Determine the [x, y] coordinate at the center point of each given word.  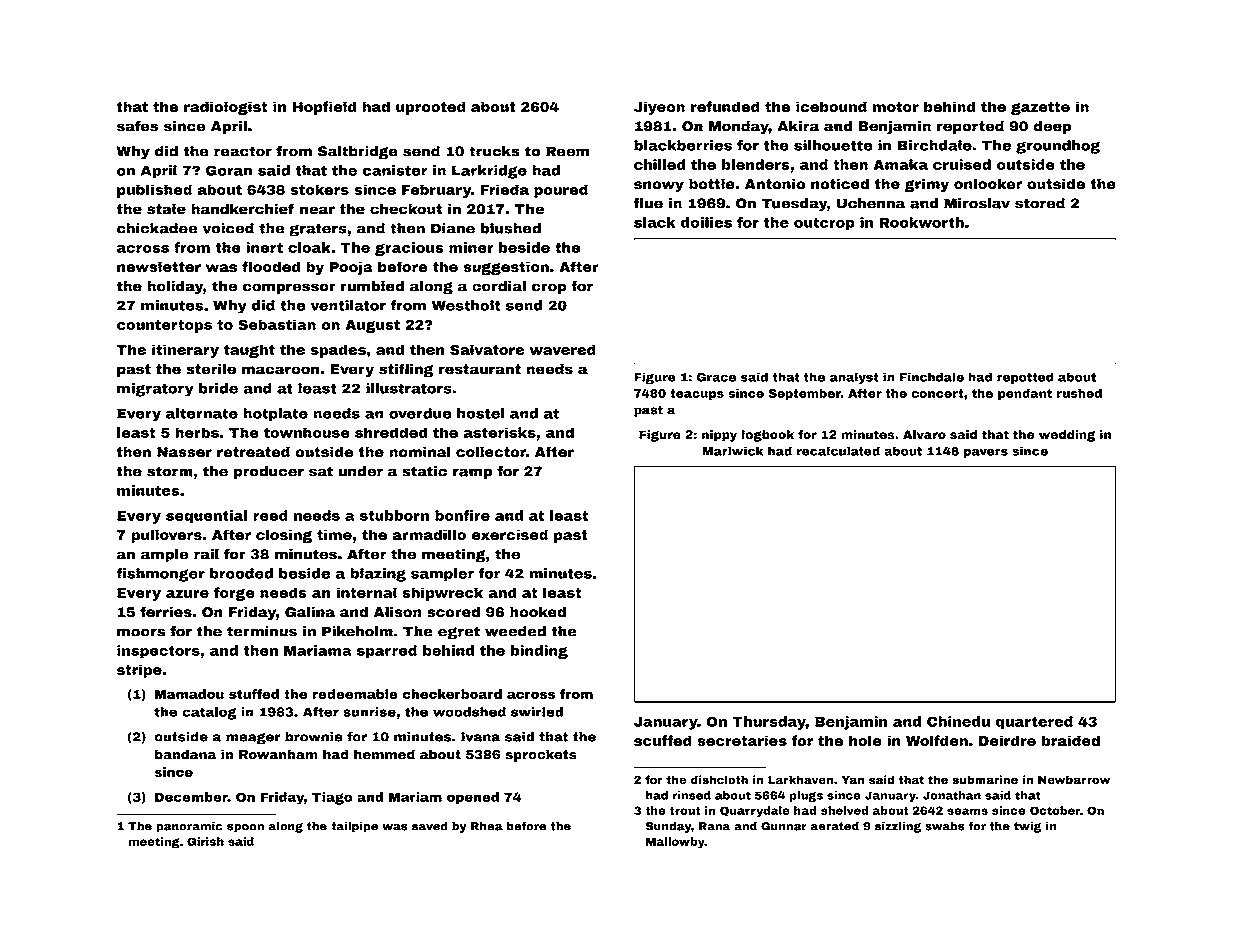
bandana [186, 754]
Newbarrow [1074, 780]
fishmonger [160, 575]
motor [896, 107]
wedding [1067, 436]
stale [166, 209]
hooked [538, 612]
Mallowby [675, 842]
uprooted [431, 108]
